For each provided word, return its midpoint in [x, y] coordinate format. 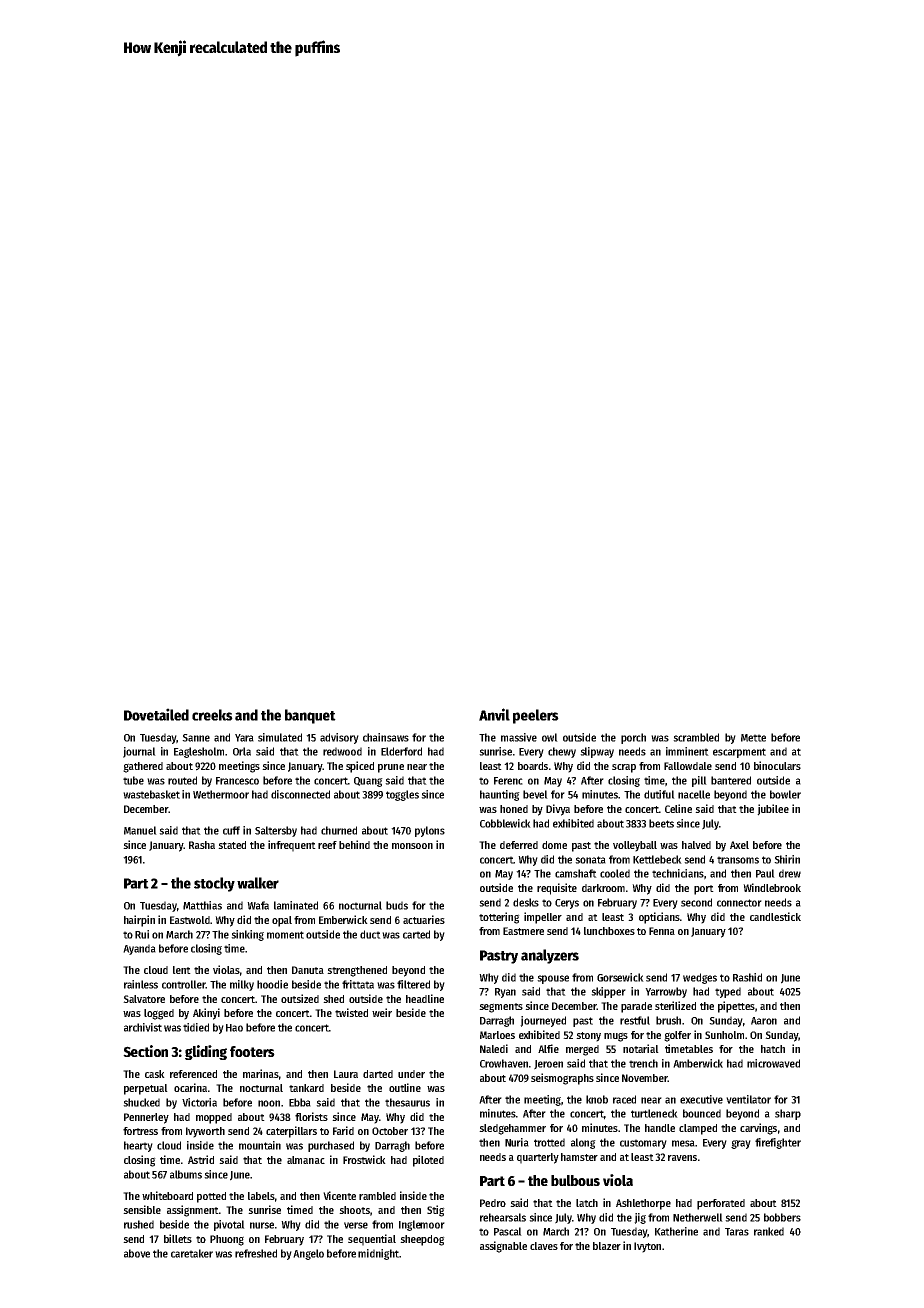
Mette [753, 738]
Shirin [787, 859]
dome [554, 845]
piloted [428, 1161]
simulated [280, 737]
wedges [700, 978]
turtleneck [654, 1113]
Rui [142, 934]
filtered [413, 984]
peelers [536, 716]
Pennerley [146, 1118]
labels [261, 1196]
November [645, 1078]
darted [378, 1074]
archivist [143, 1027]
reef [327, 845]
